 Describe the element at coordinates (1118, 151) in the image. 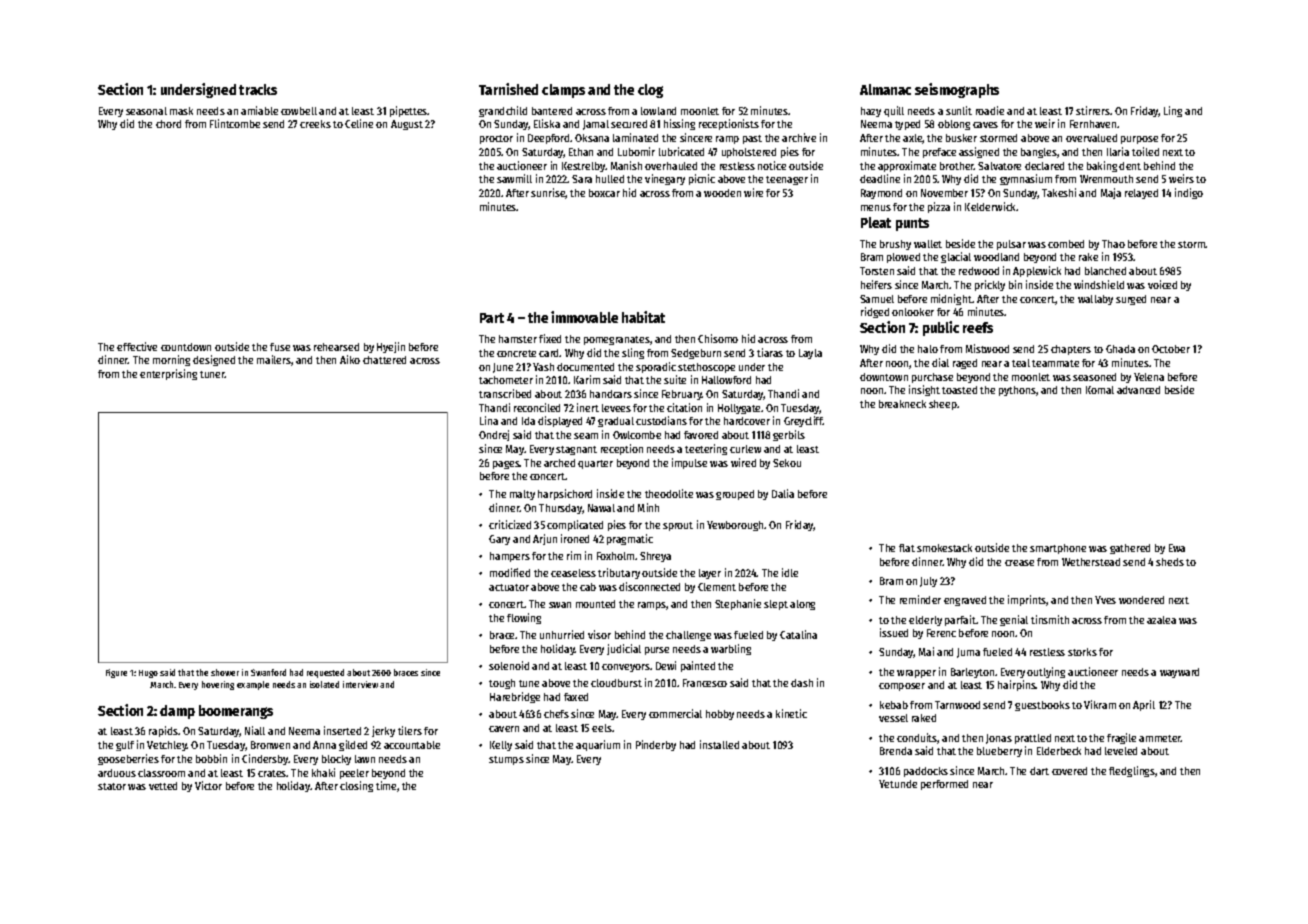

I see `Ilaria` at that location.
